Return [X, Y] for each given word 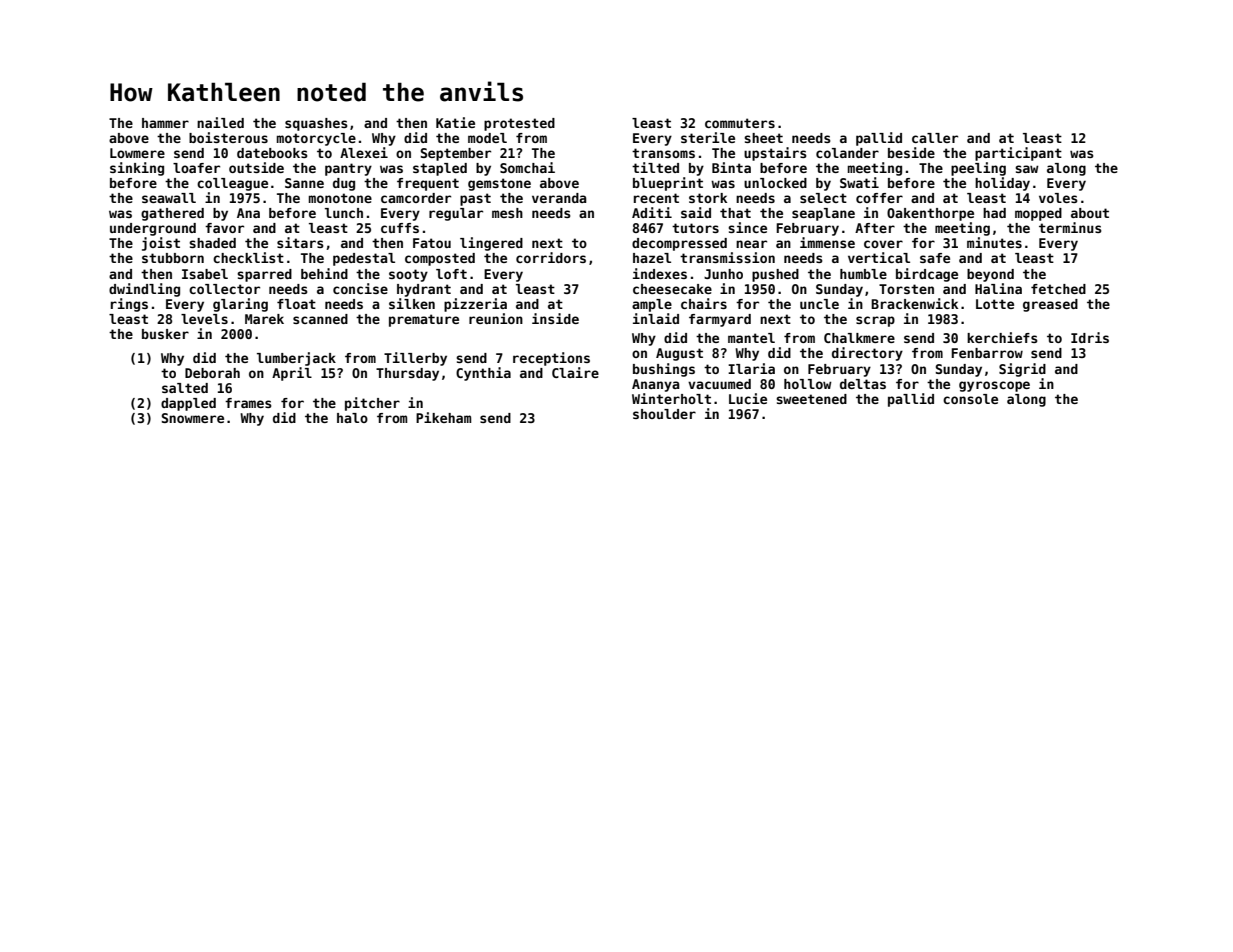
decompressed [679, 244]
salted [185, 388]
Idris [1090, 337]
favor [224, 228]
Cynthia [483, 374]
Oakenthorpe [930, 214]
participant [1018, 154]
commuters [740, 123]
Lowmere [137, 153]
